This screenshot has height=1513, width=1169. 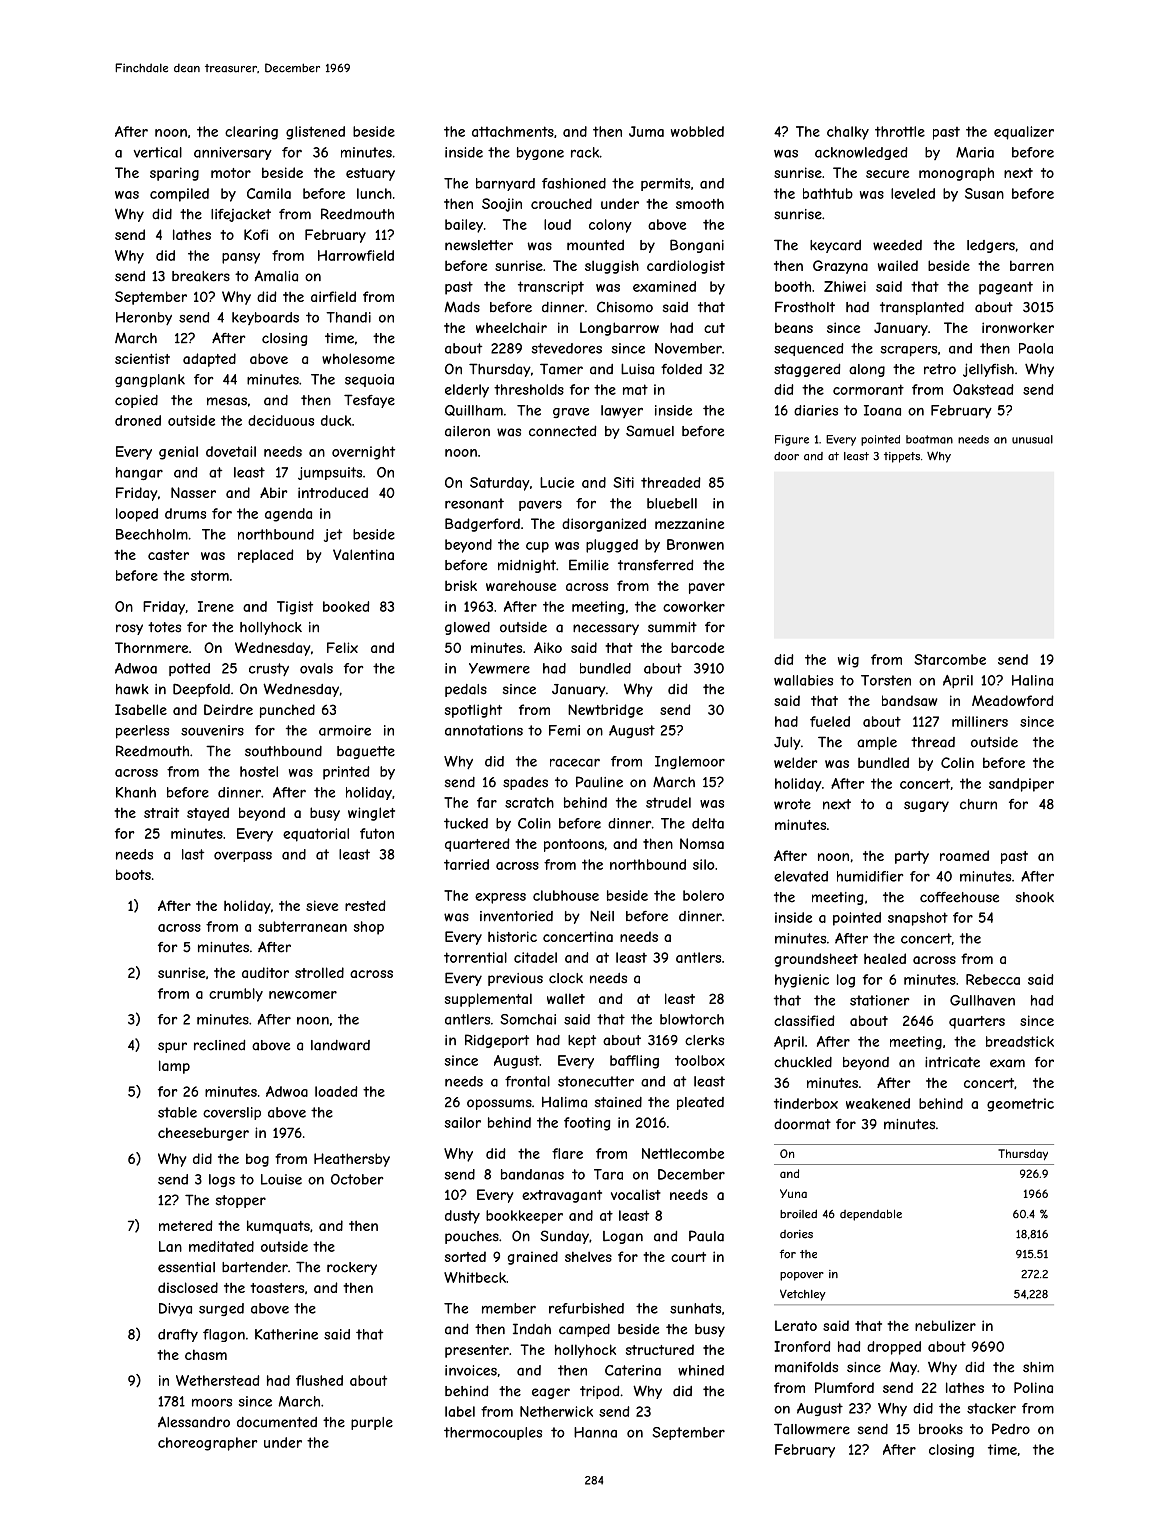 I want to click on sieve, so click(x=322, y=905).
